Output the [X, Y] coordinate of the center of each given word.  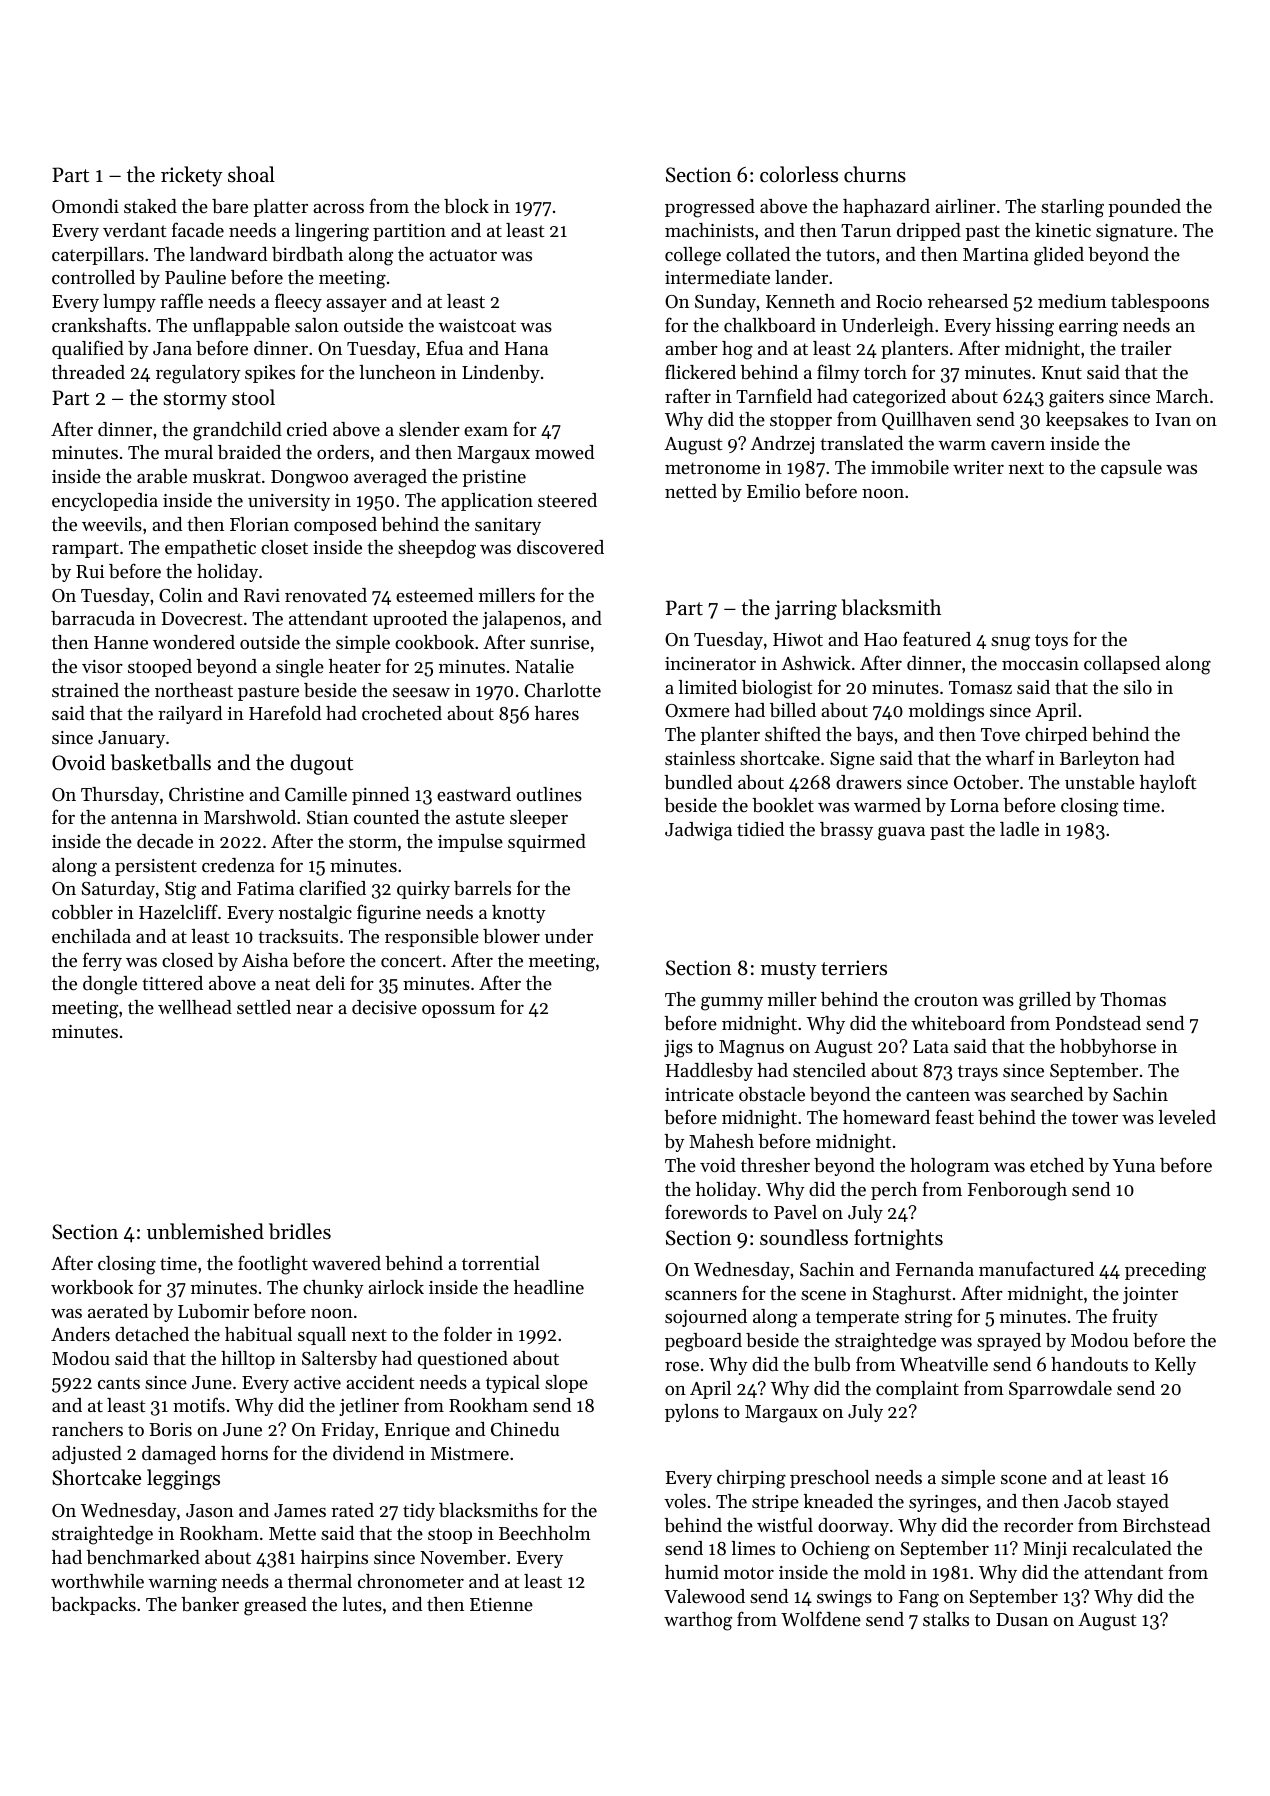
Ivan [1173, 419]
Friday [348, 1431]
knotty [519, 914]
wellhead [195, 1007]
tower [1095, 1118]
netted [691, 491]
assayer [356, 305]
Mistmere [470, 1453]
